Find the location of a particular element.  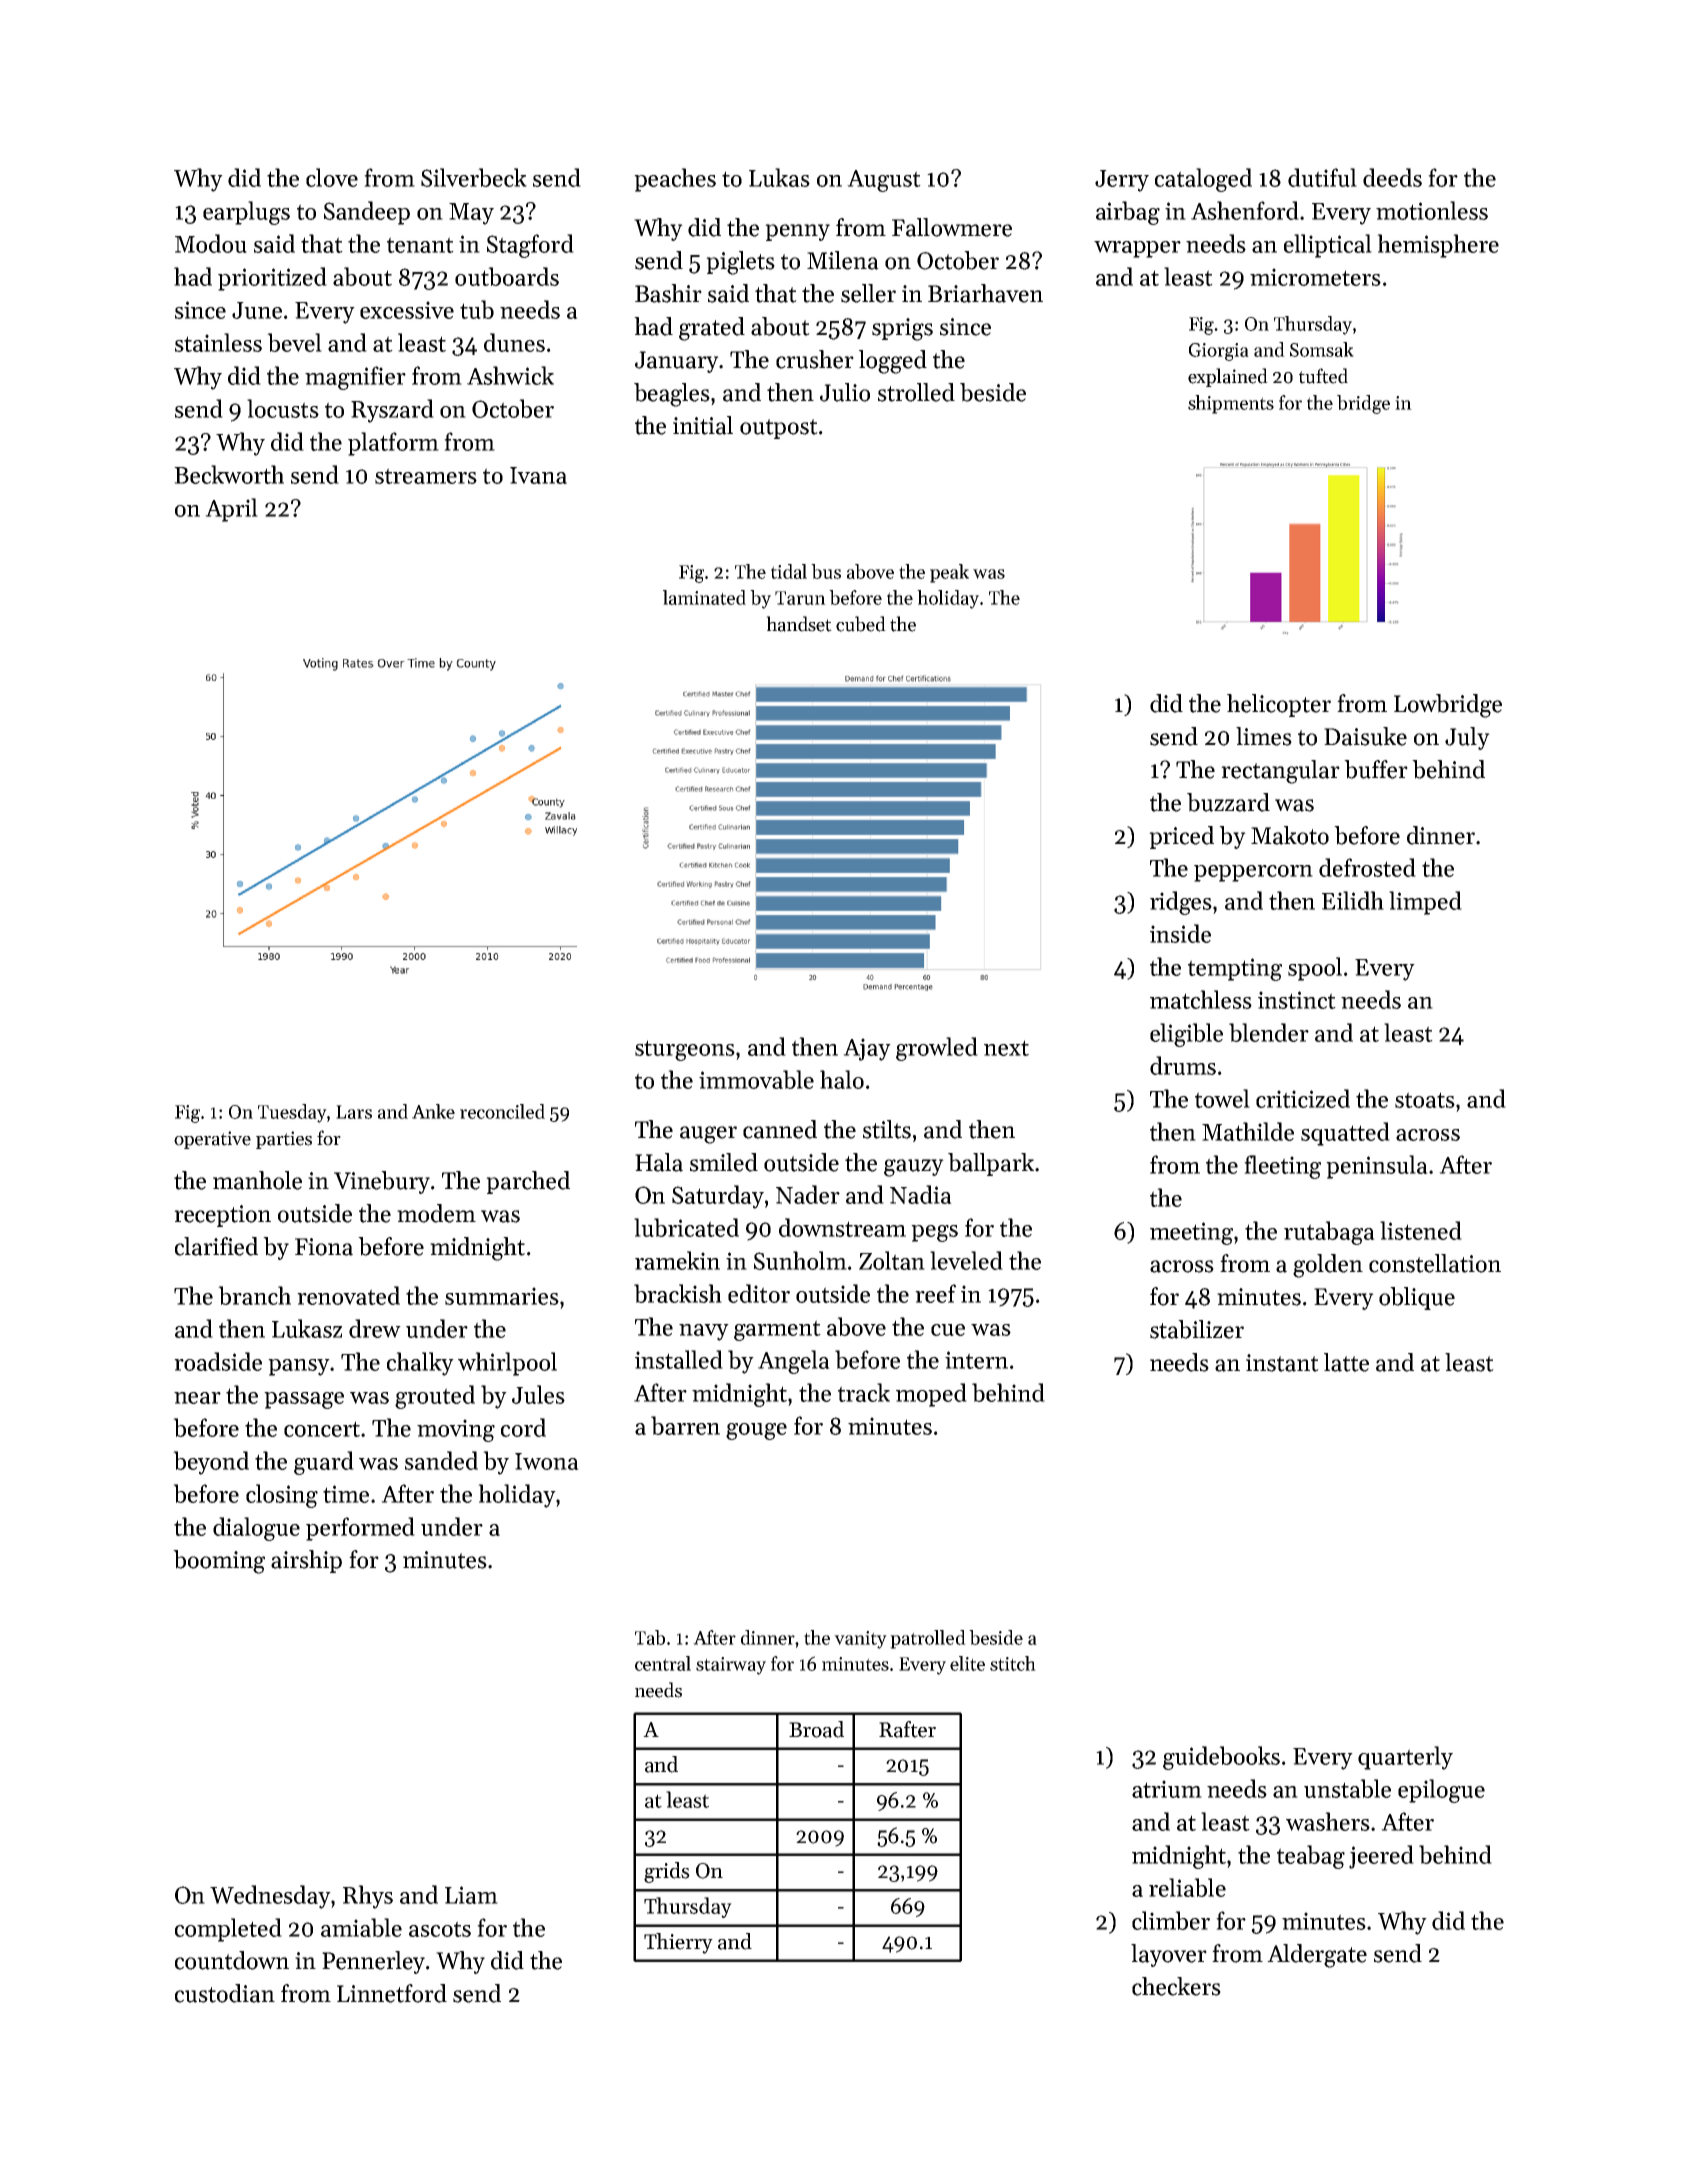

peak is located at coordinates (949, 573).
